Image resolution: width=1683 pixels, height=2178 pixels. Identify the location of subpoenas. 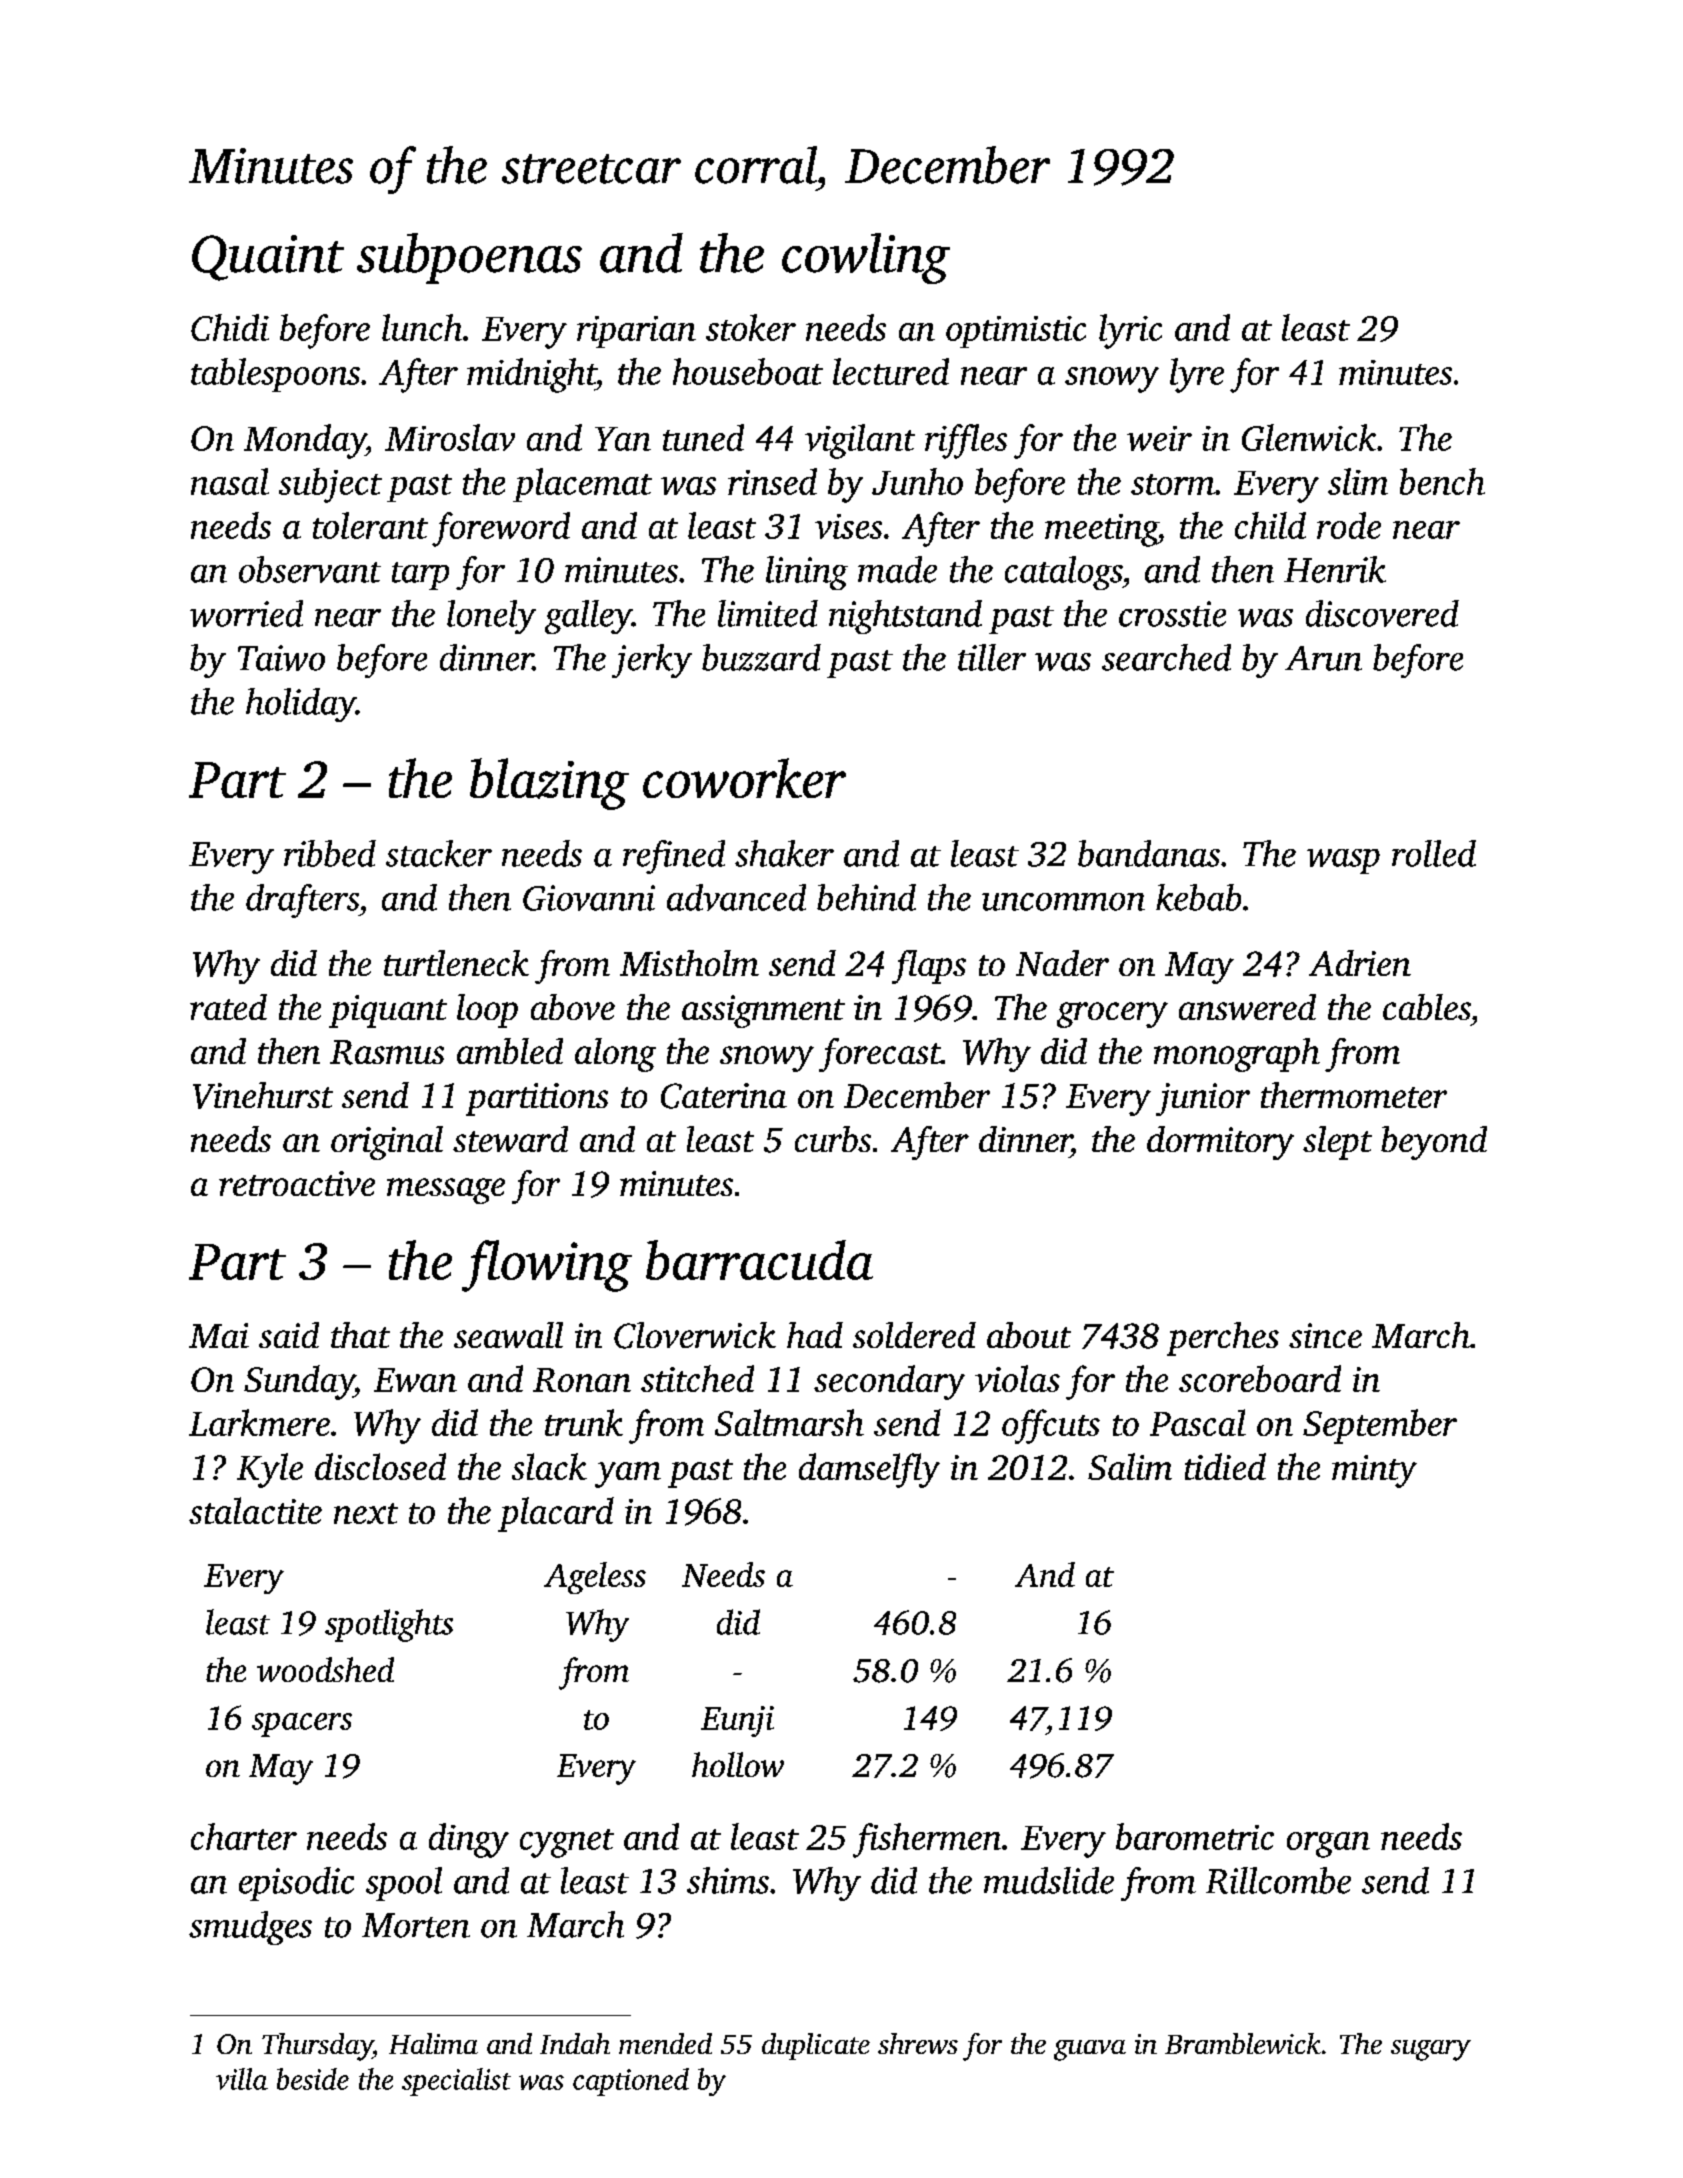
(469, 258).
